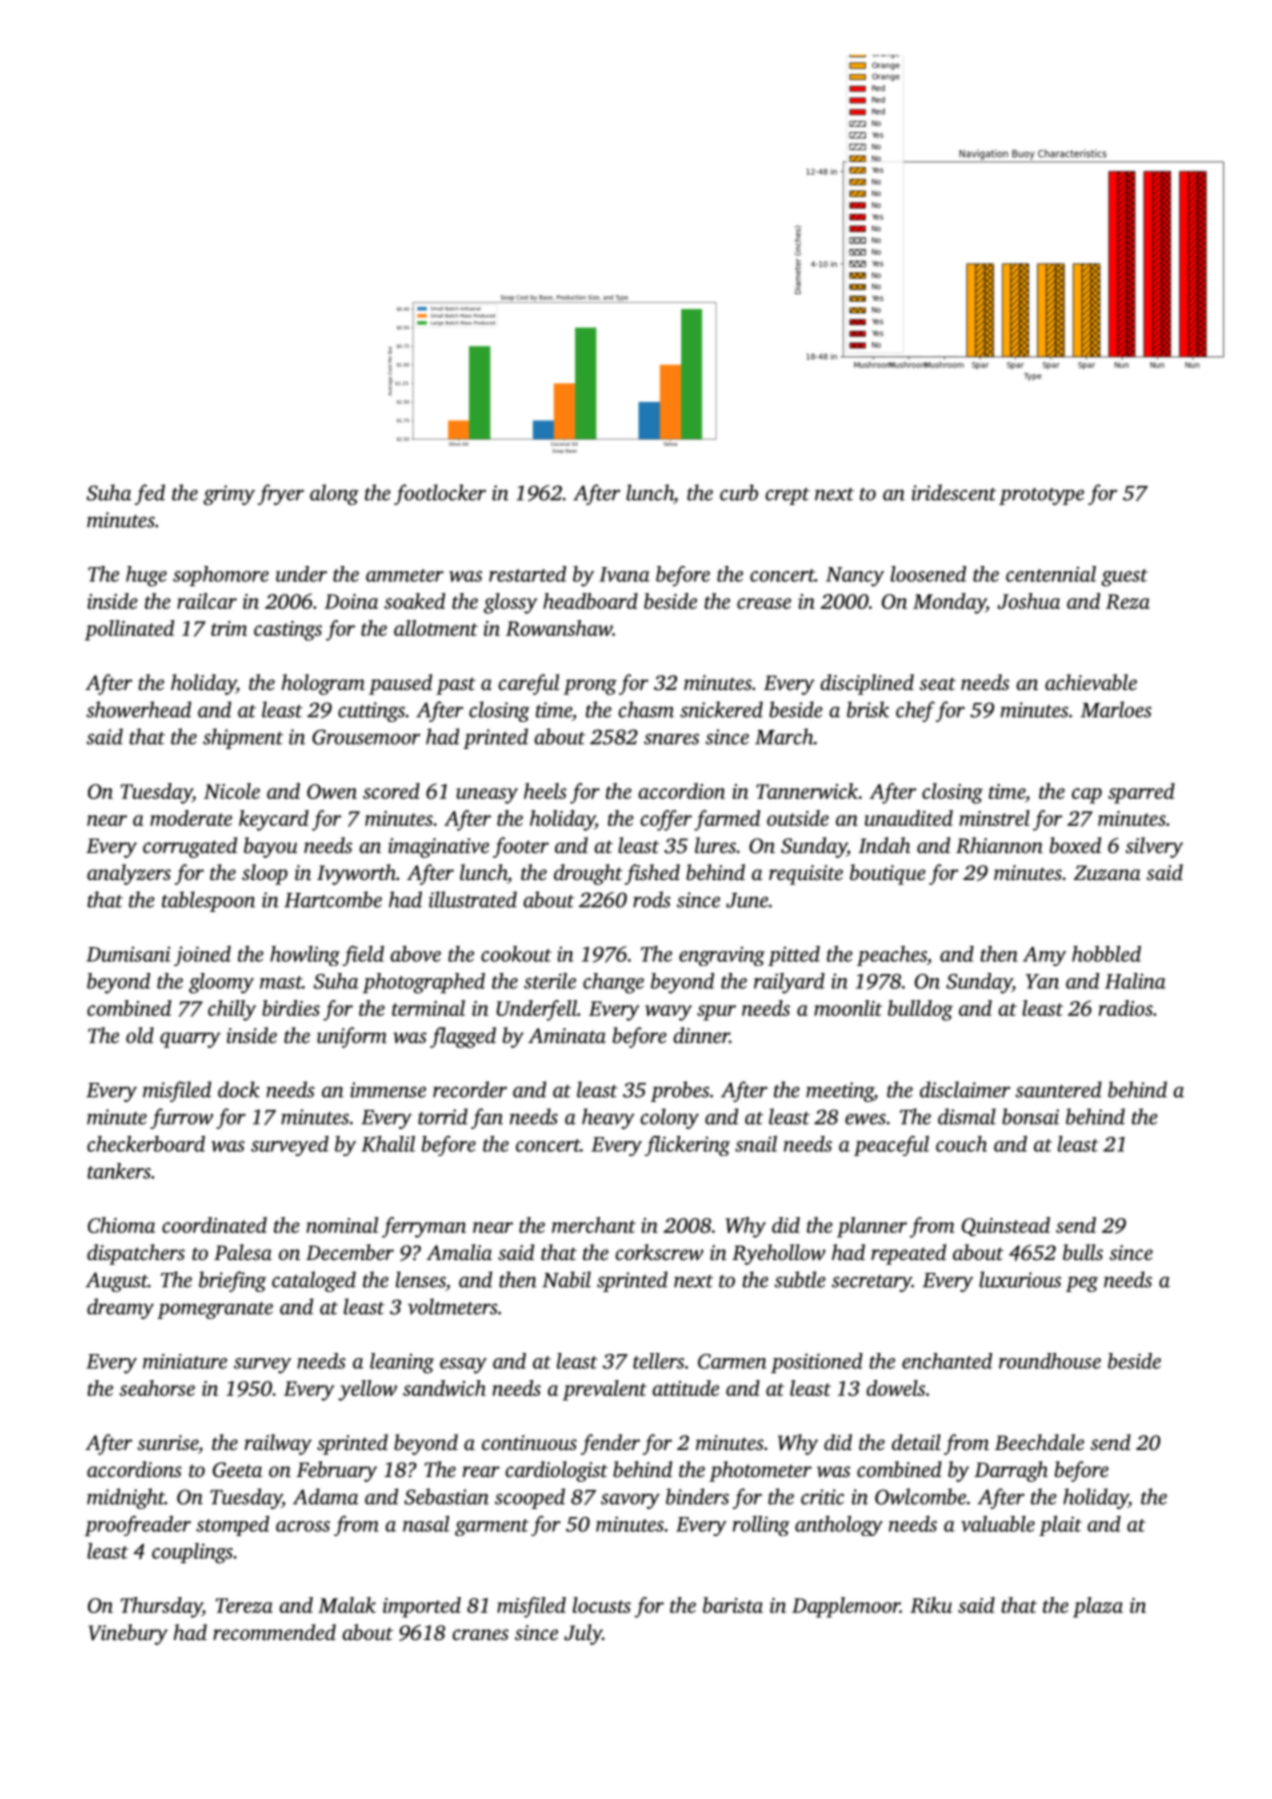  What do you see at coordinates (947, 1361) in the page?
I see `enchanted` at bounding box center [947, 1361].
